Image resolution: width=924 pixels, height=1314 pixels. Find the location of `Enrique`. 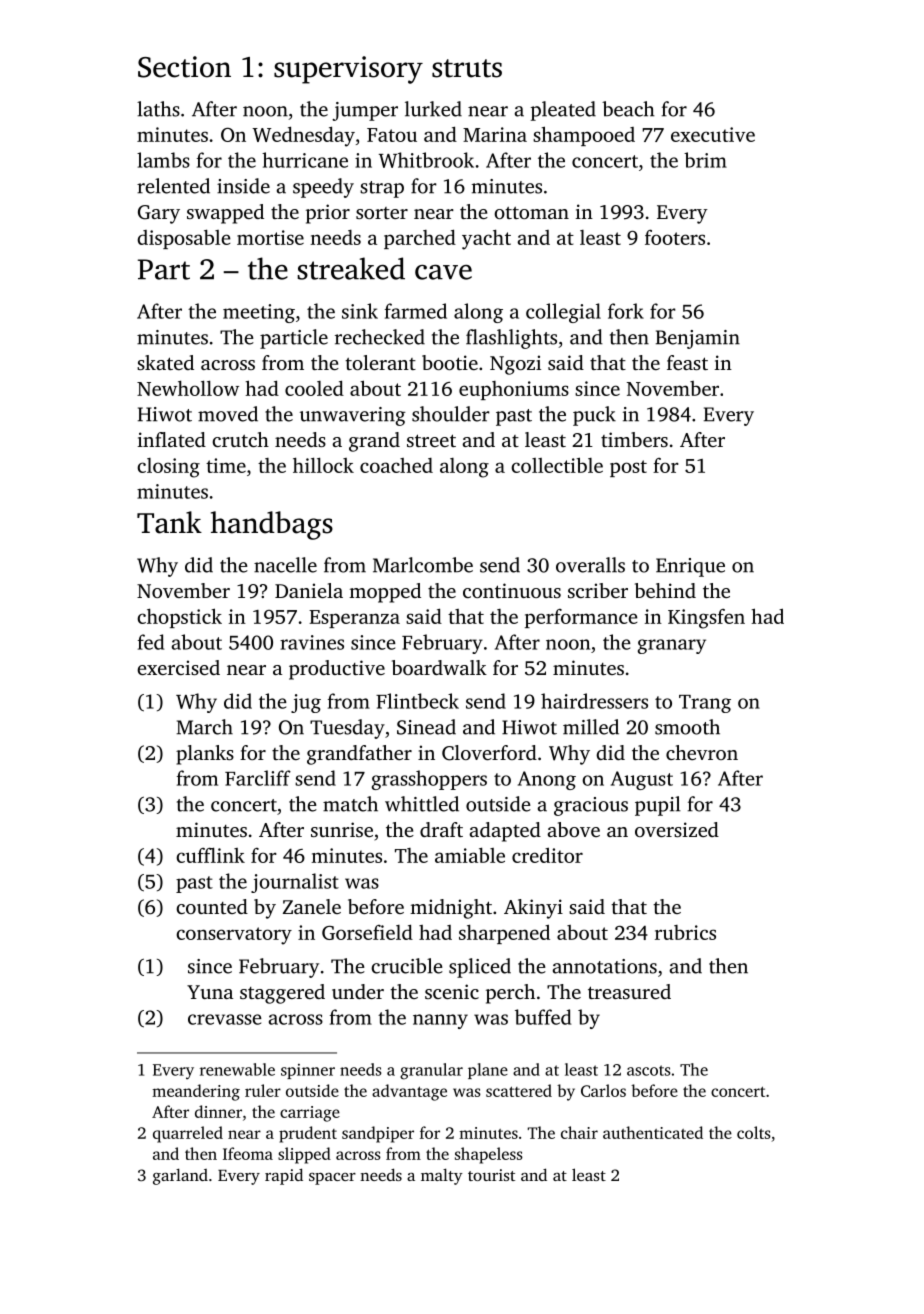

Enrique is located at coordinates (690, 567).
